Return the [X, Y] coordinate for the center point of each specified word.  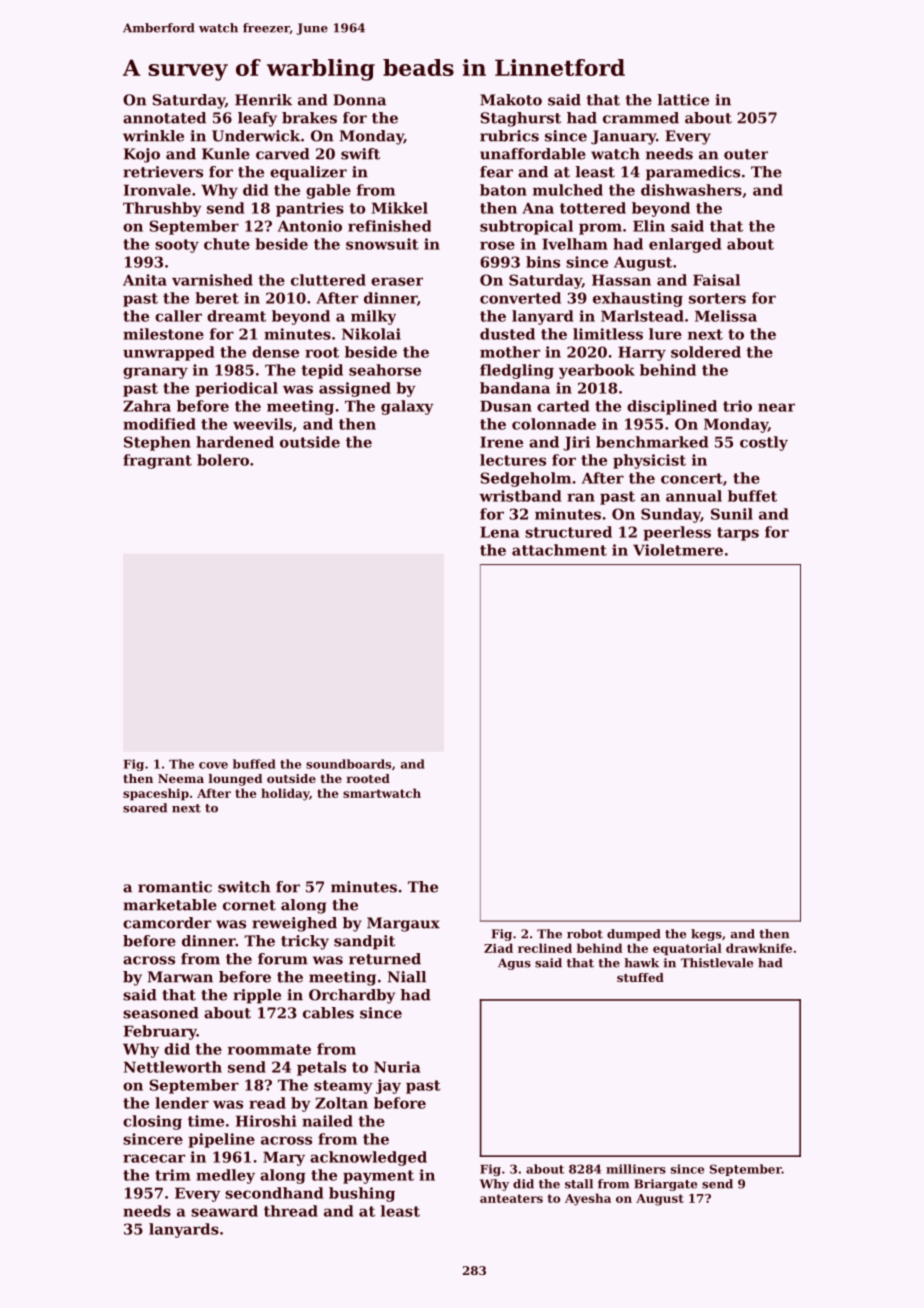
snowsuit [382, 244]
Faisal [716, 280]
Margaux [403, 924]
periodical [236, 389]
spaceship [156, 794]
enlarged [685, 245]
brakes [309, 118]
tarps [738, 534]
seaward [224, 1211]
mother [510, 352]
